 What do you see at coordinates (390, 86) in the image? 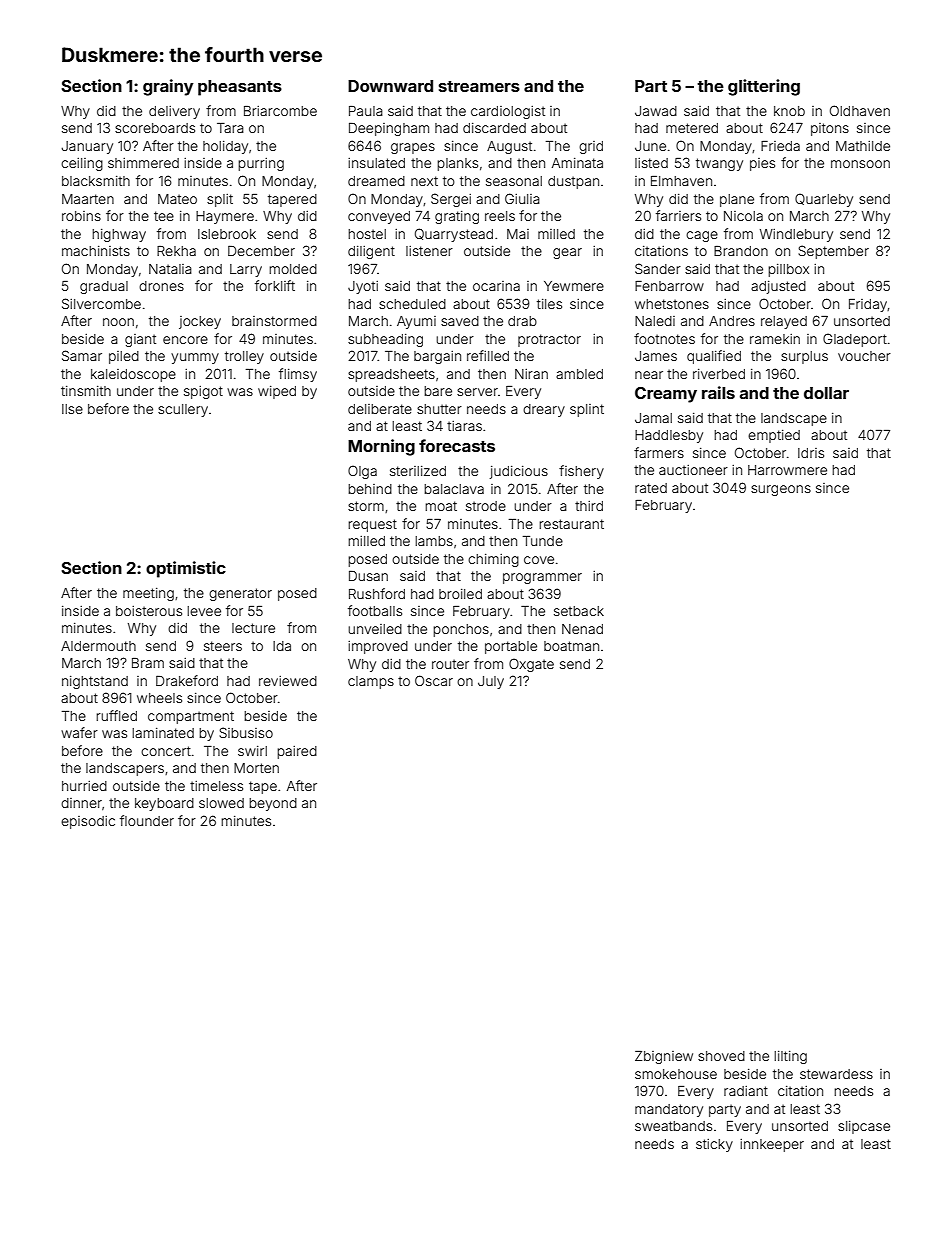
I see `Downward` at bounding box center [390, 86].
